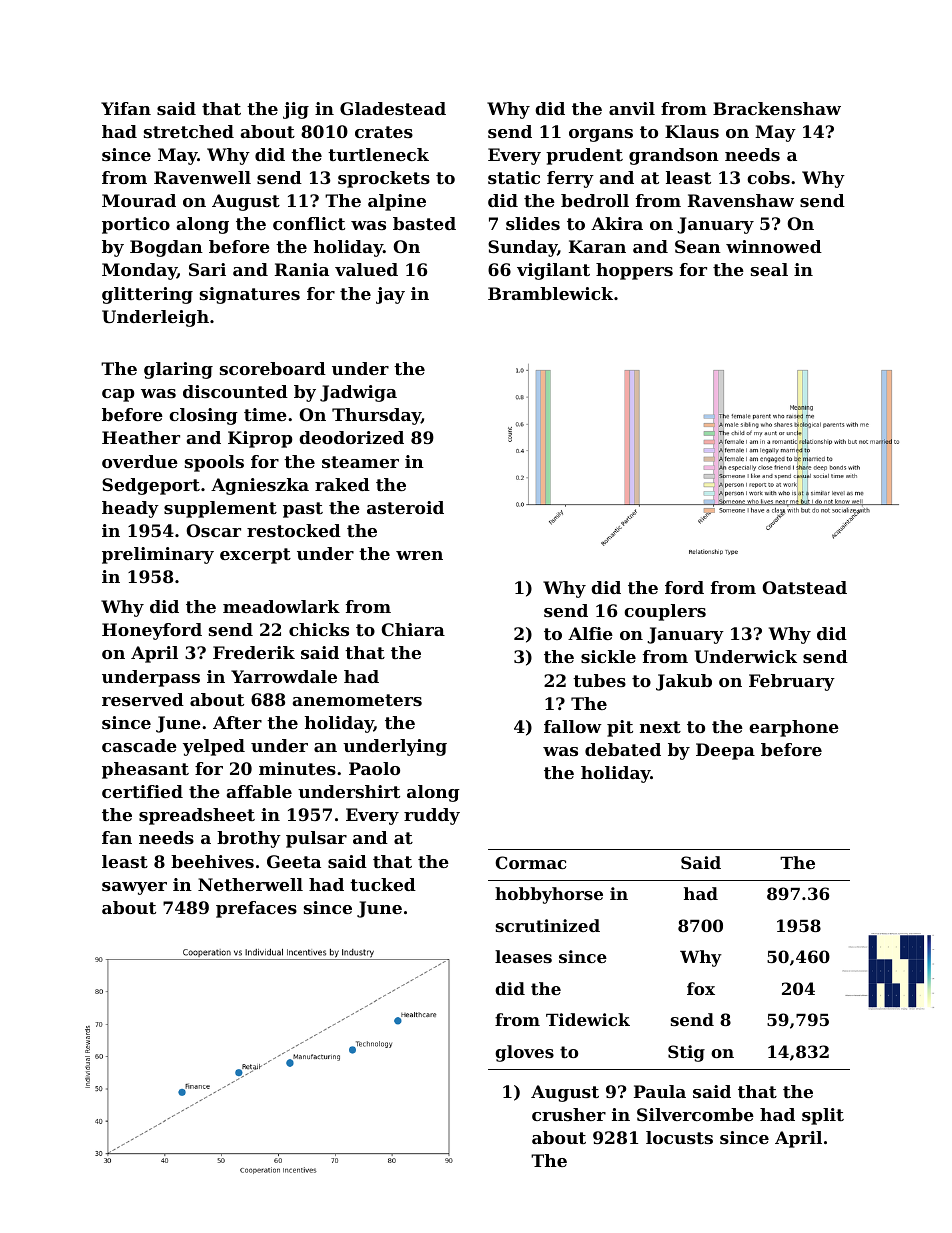  I want to click on hobbyhorse, so click(549, 895).
